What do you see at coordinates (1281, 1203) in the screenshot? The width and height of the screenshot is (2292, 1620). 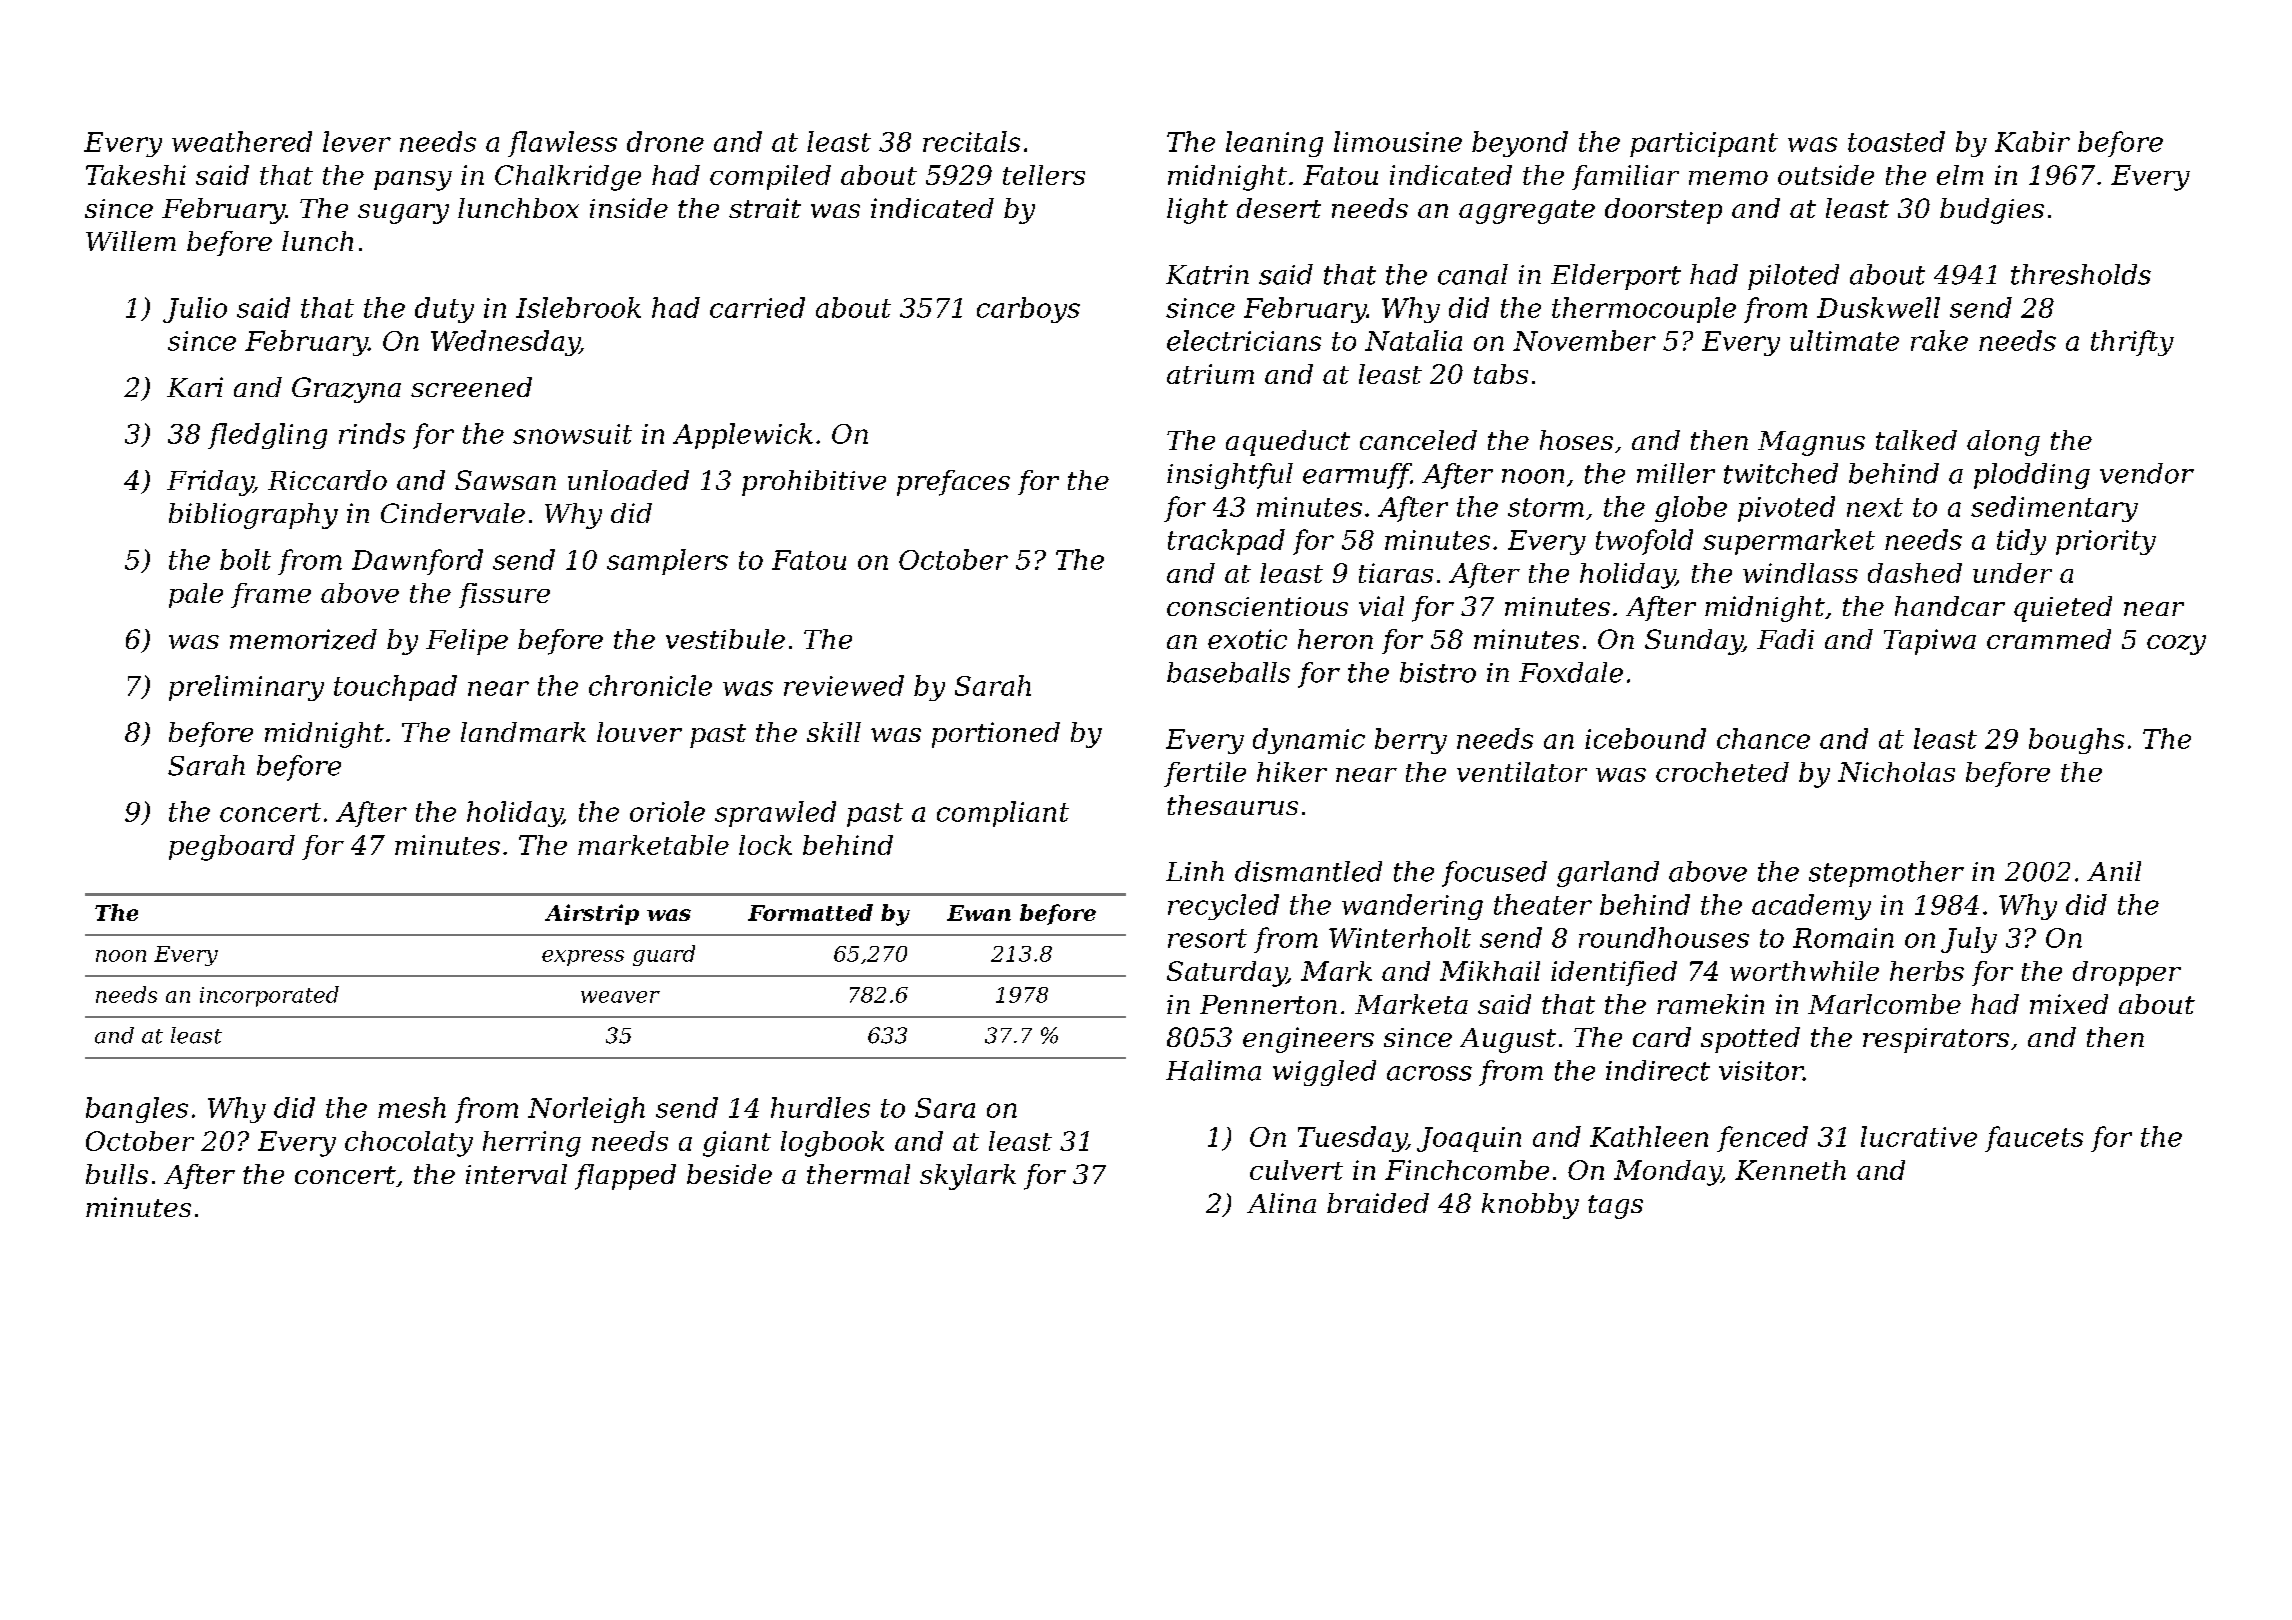 I see `Alina` at bounding box center [1281, 1203].
